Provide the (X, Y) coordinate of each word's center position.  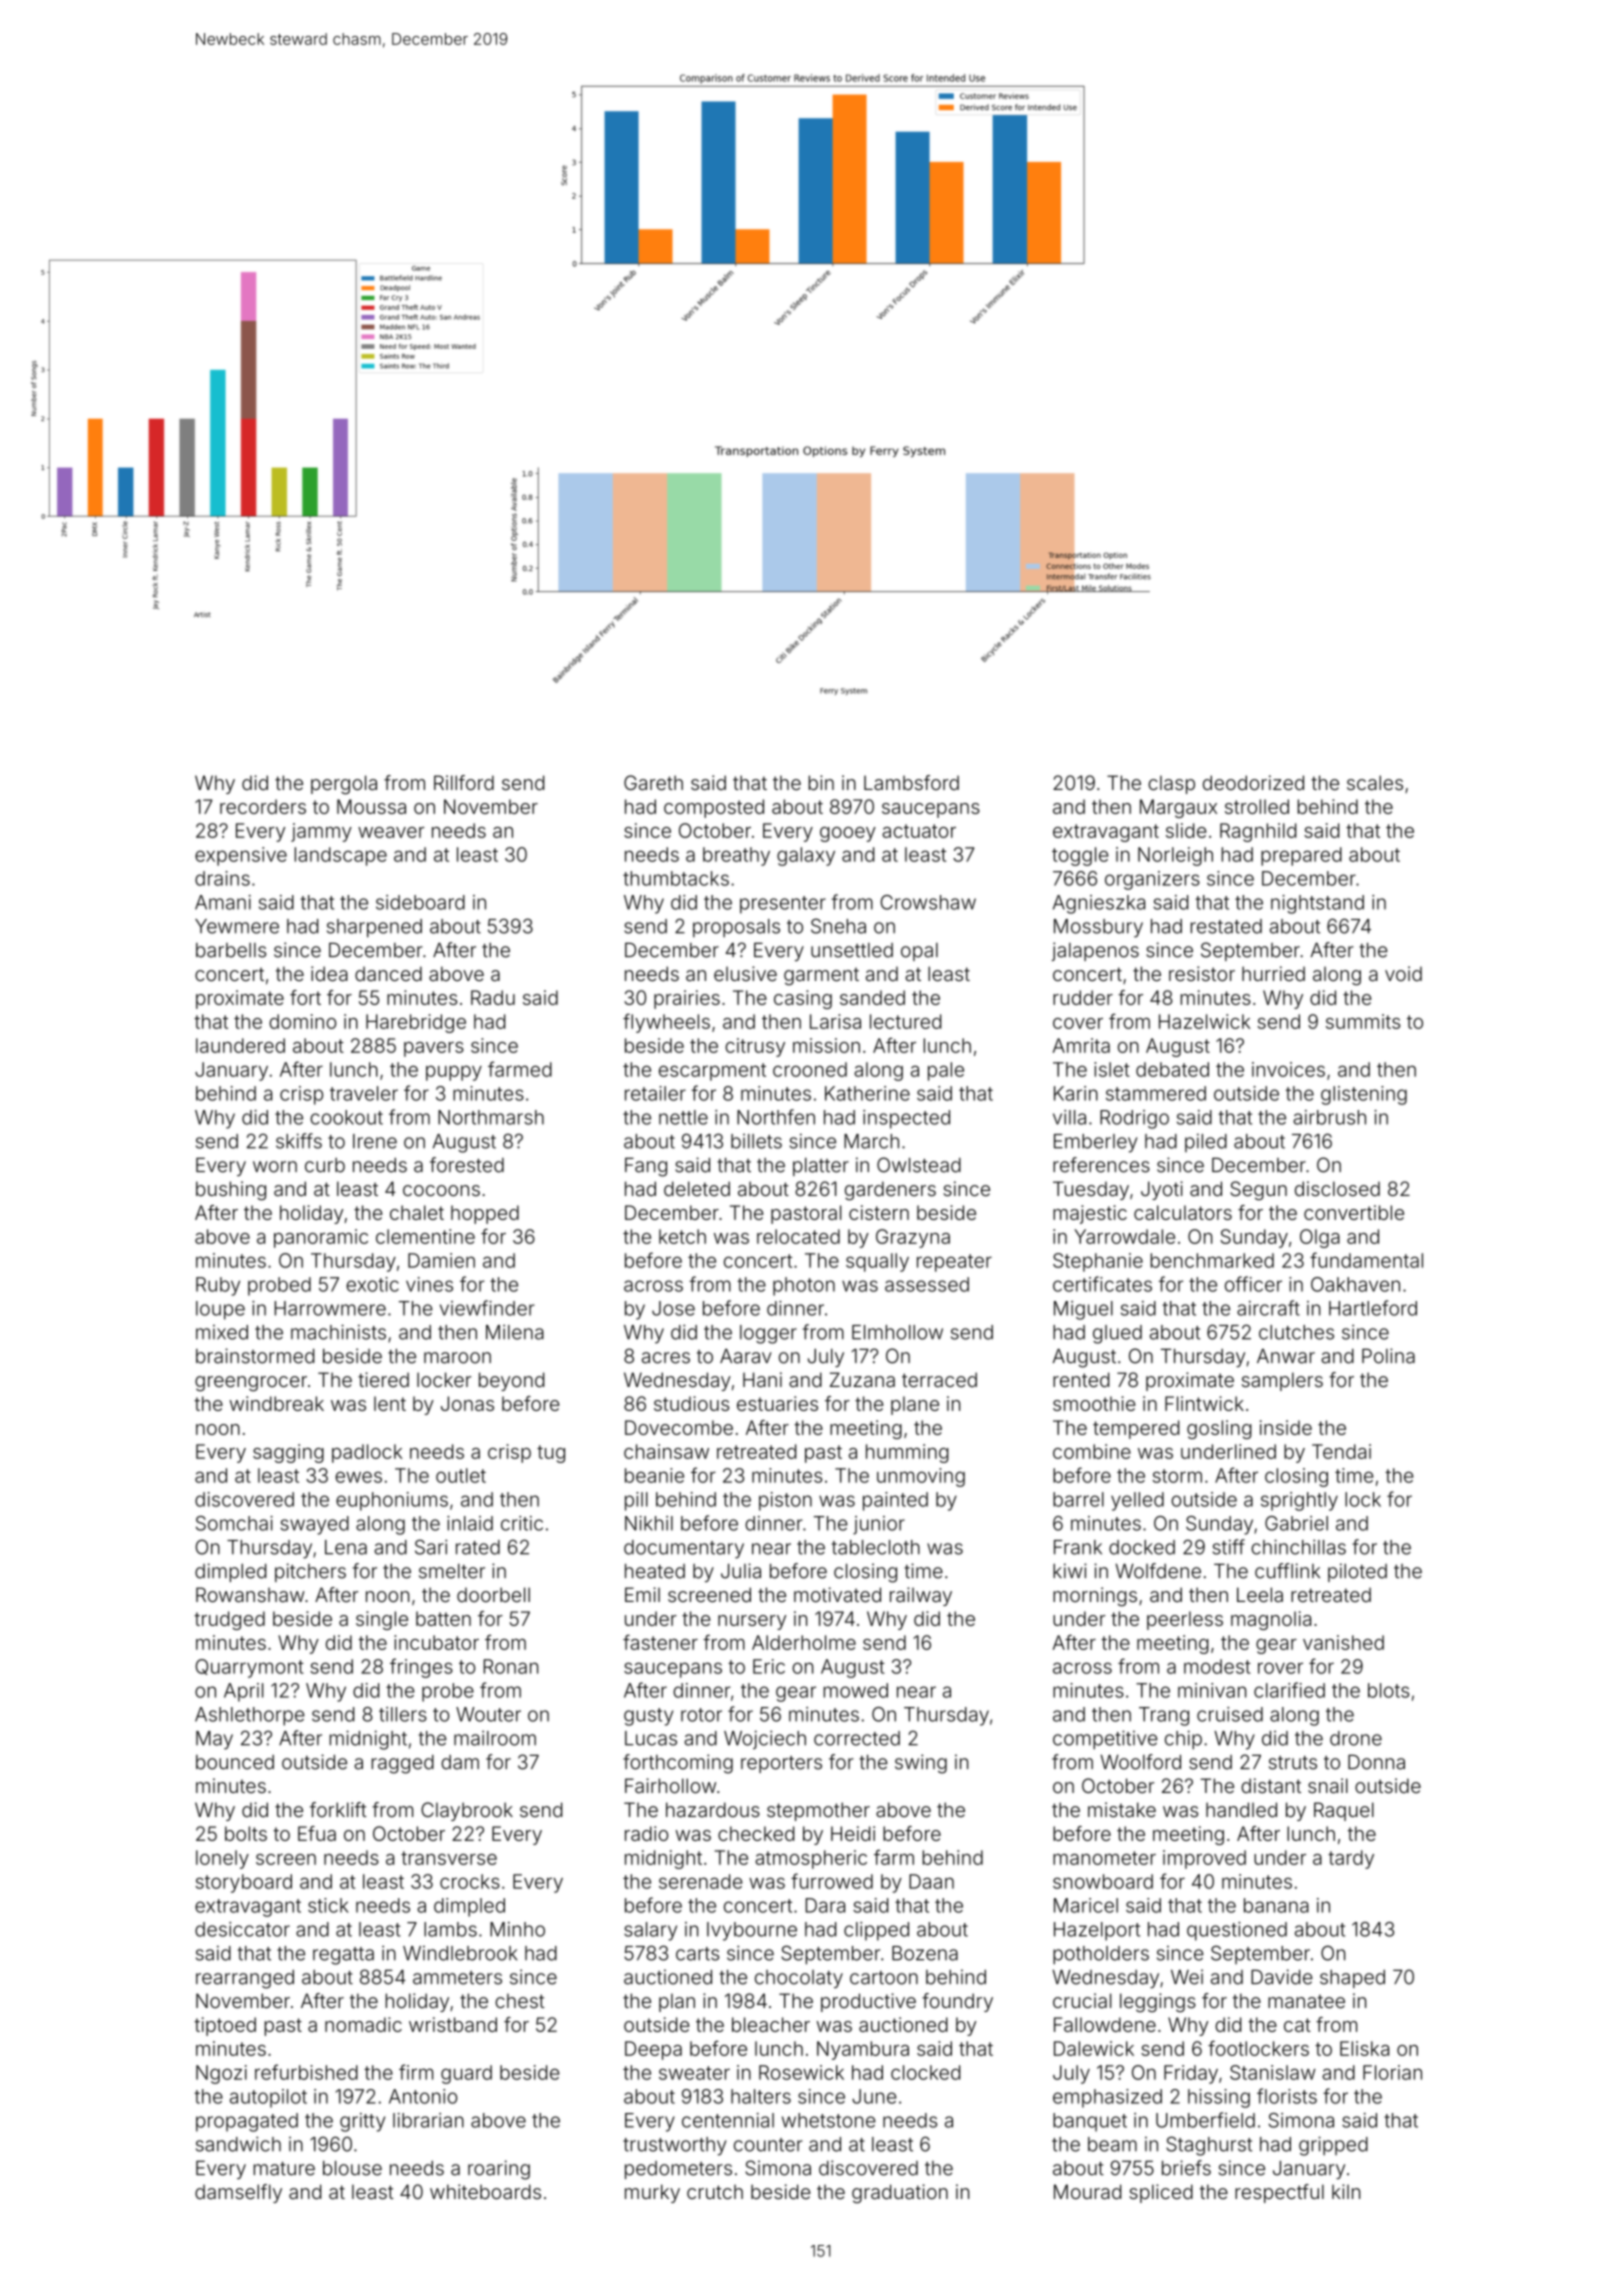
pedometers (678, 2170)
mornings (1095, 1596)
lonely (222, 1859)
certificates (1102, 1284)
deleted (697, 1188)
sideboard (420, 902)
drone (1356, 1738)
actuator (919, 831)
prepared (1301, 856)
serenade (700, 1881)
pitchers (310, 1572)
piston (785, 1501)
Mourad (1087, 2191)
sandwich (238, 2144)
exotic (372, 1284)
